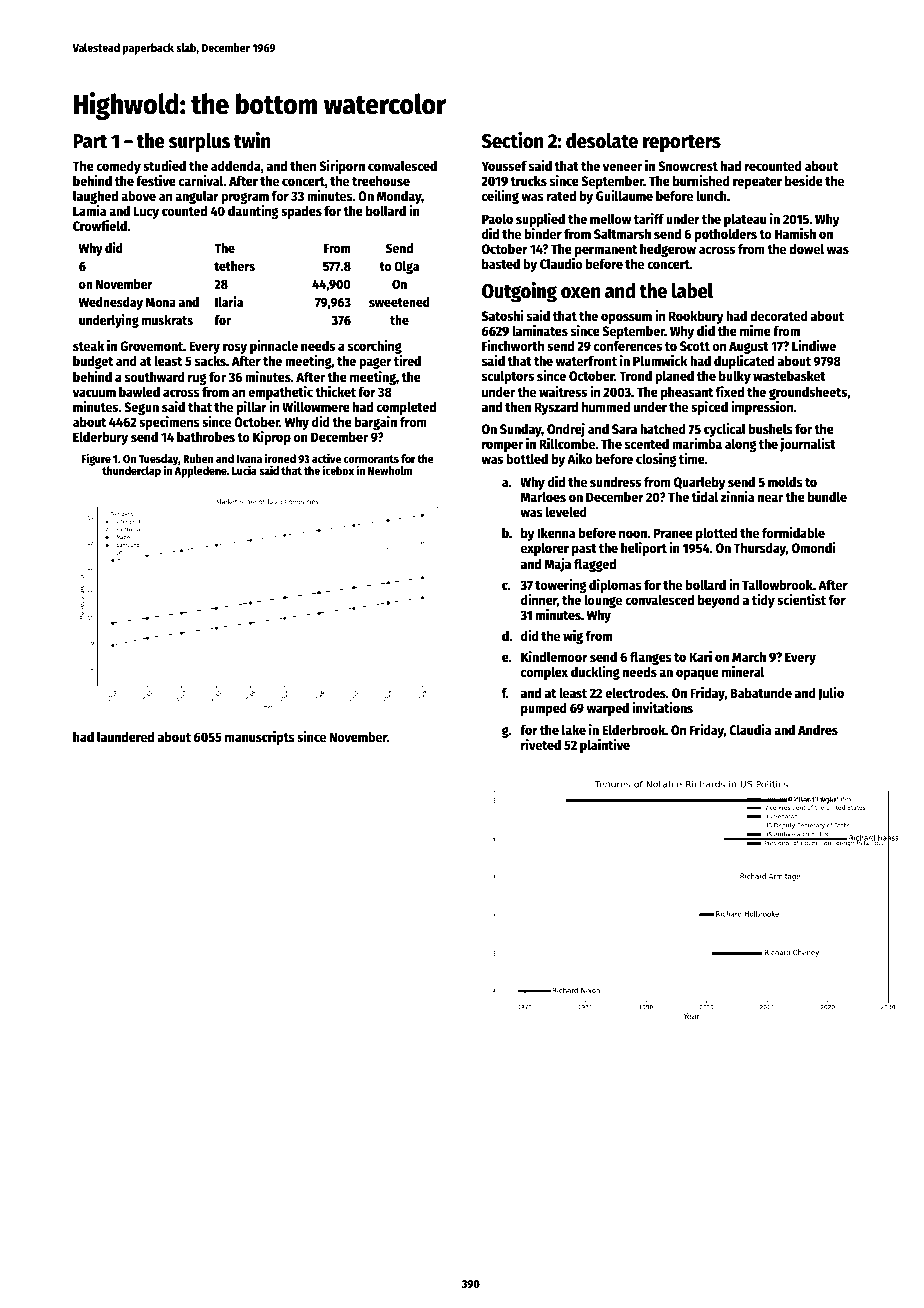 The height and width of the document is (1308, 924). I want to click on laughed, so click(95, 197).
